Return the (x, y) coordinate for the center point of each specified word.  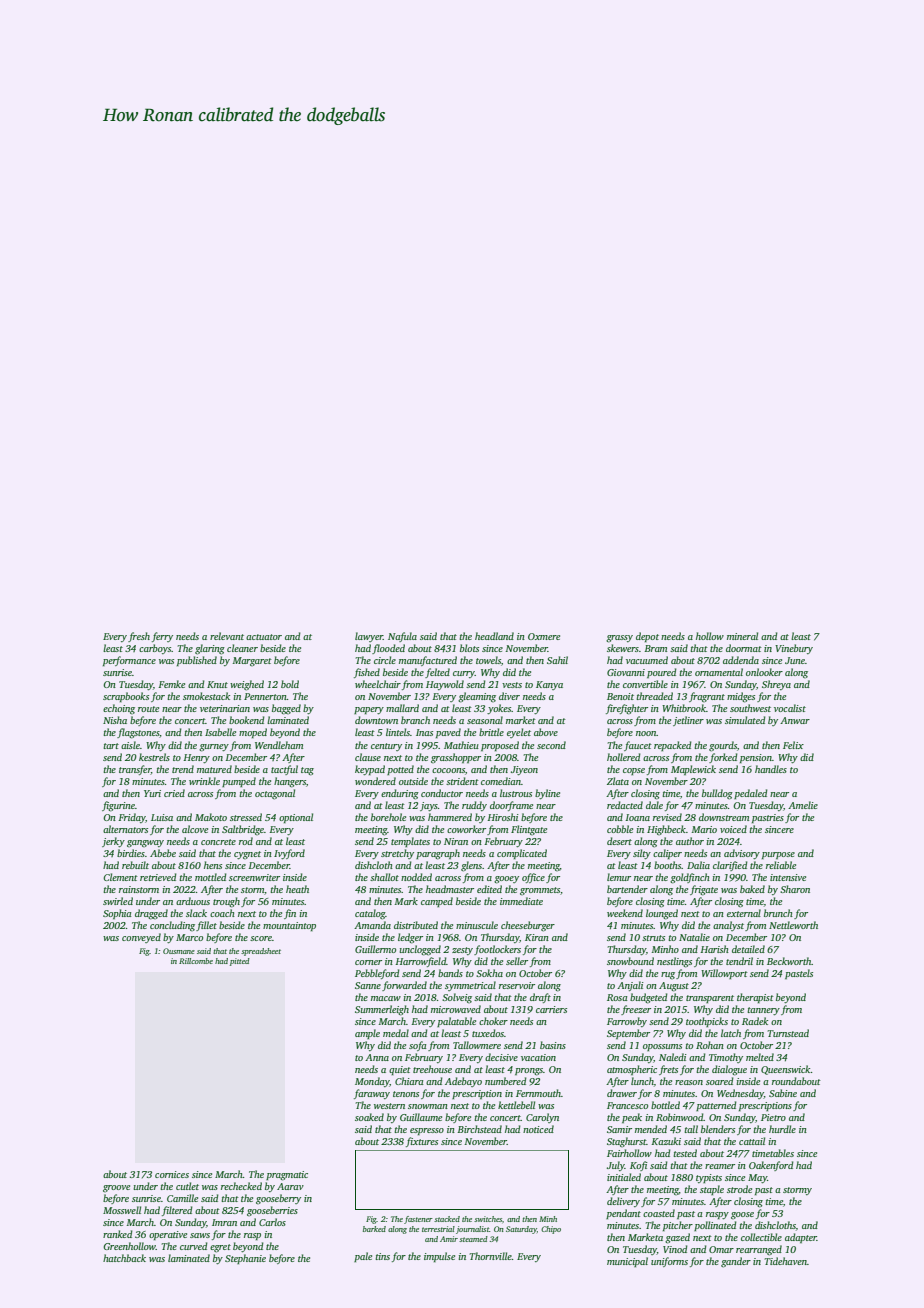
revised (667, 817)
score (261, 938)
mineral (742, 636)
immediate (521, 901)
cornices (172, 1174)
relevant (227, 636)
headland (494, 636)
